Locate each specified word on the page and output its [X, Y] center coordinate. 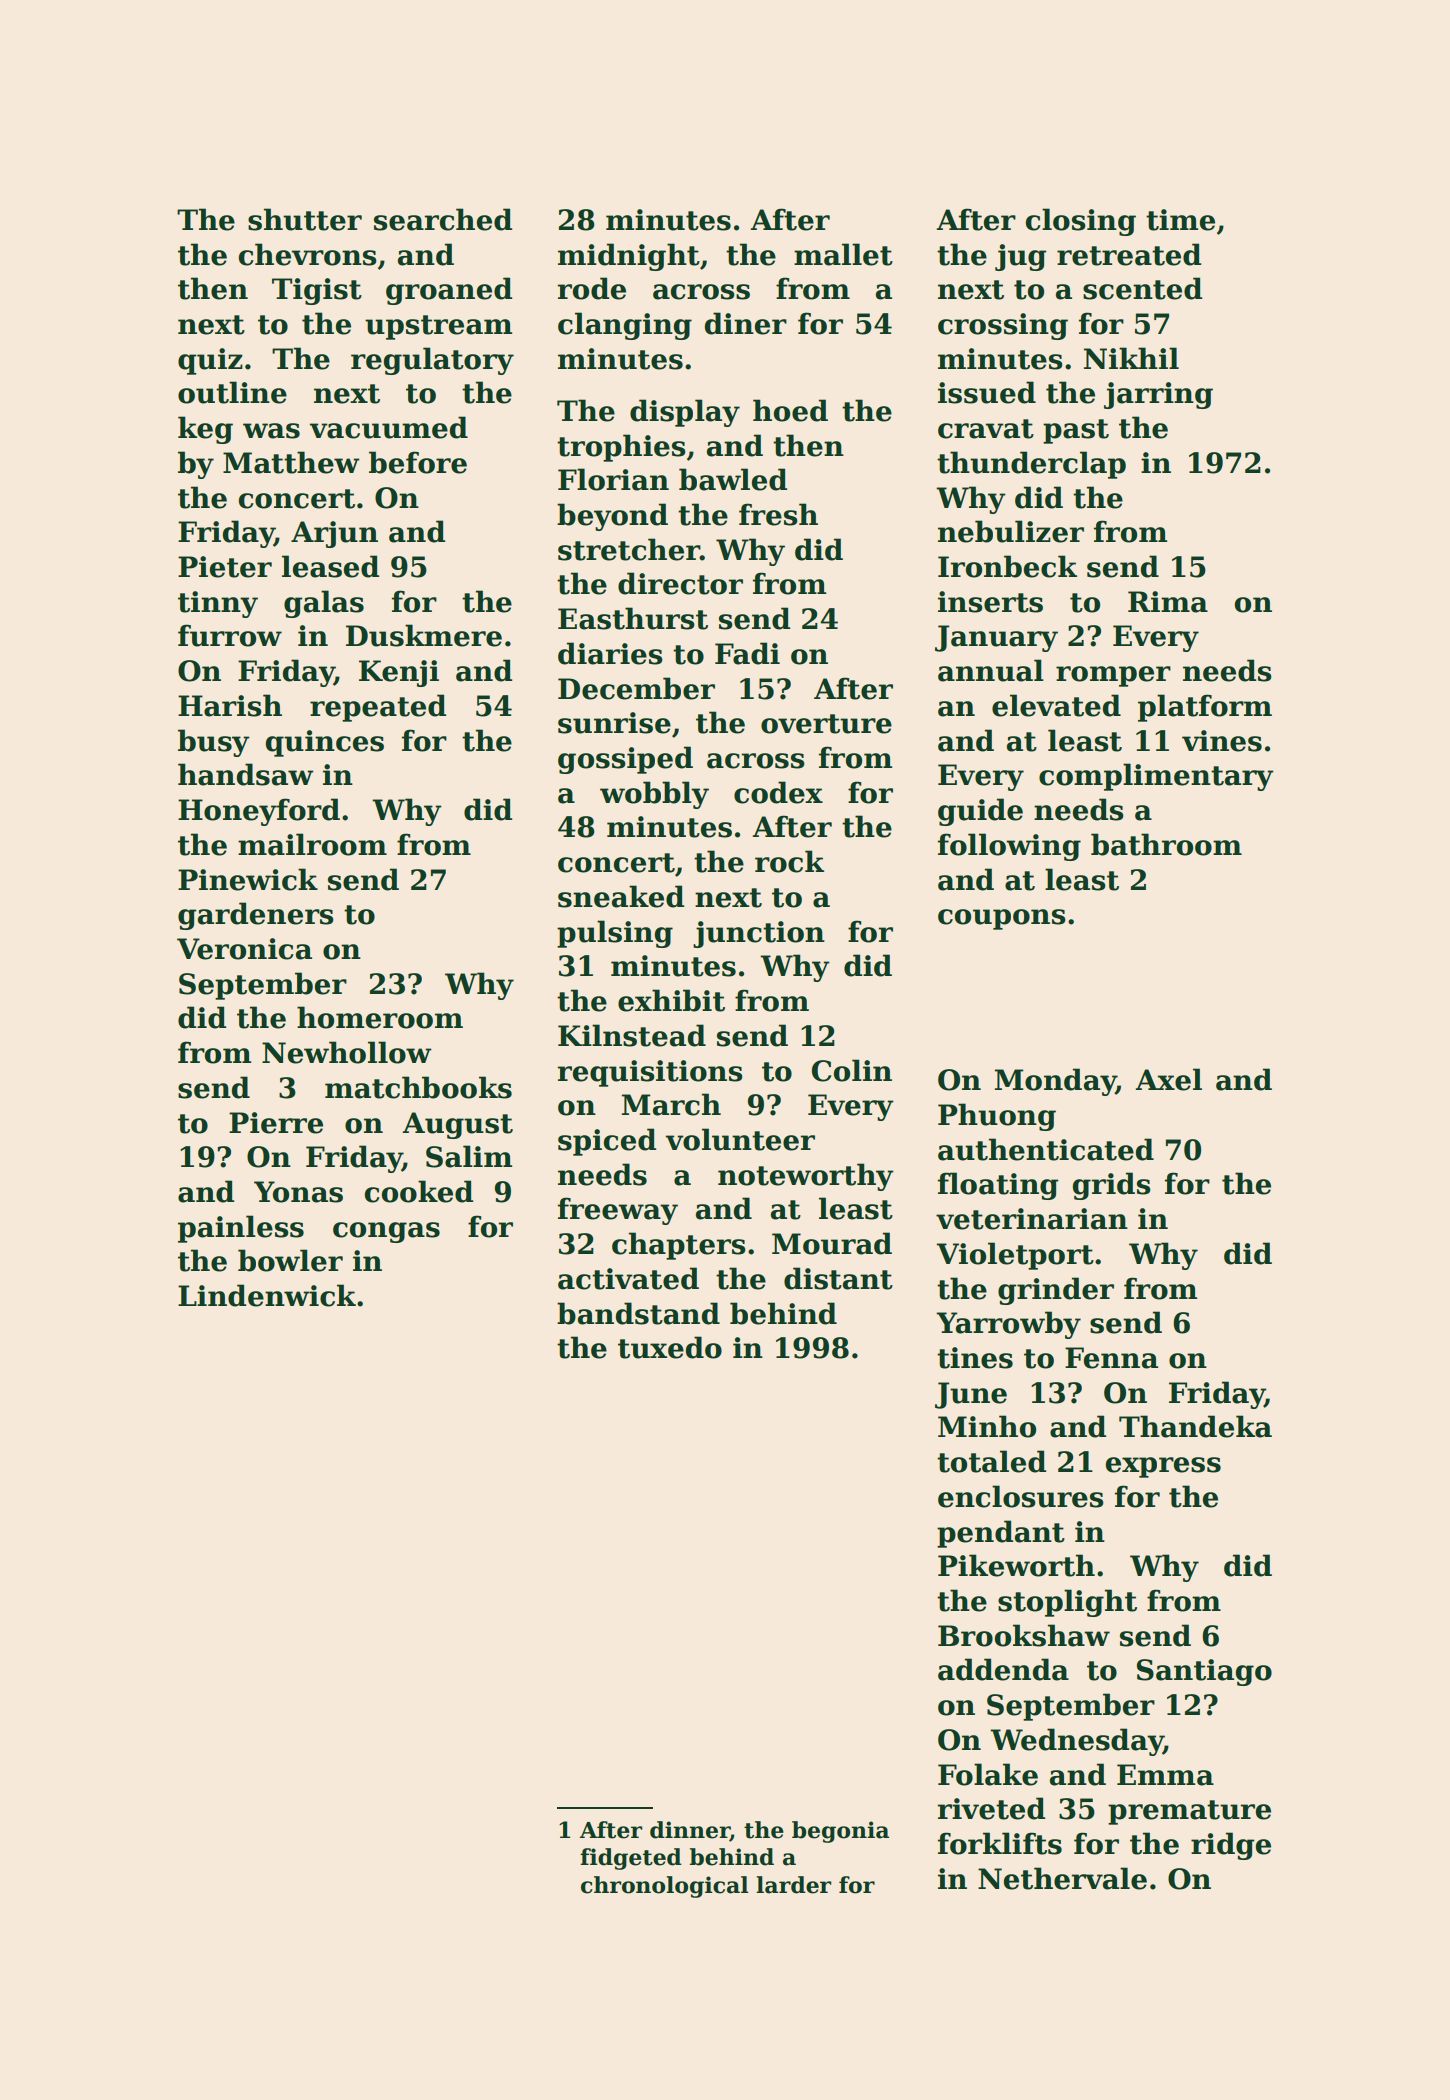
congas [386, 1232]
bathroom [1166, 844]
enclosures [1021, 1496]
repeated [378, 708]
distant [838, 1278]
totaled [992, 1461]
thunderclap [1031, 465]
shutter [305, 219]
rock [789, 861]
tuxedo [670, 1347]
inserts [990, 602]
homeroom [380, 1017]
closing [1081, 222]
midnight [629, 257]
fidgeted [631, 1859]
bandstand [638, 1313]
